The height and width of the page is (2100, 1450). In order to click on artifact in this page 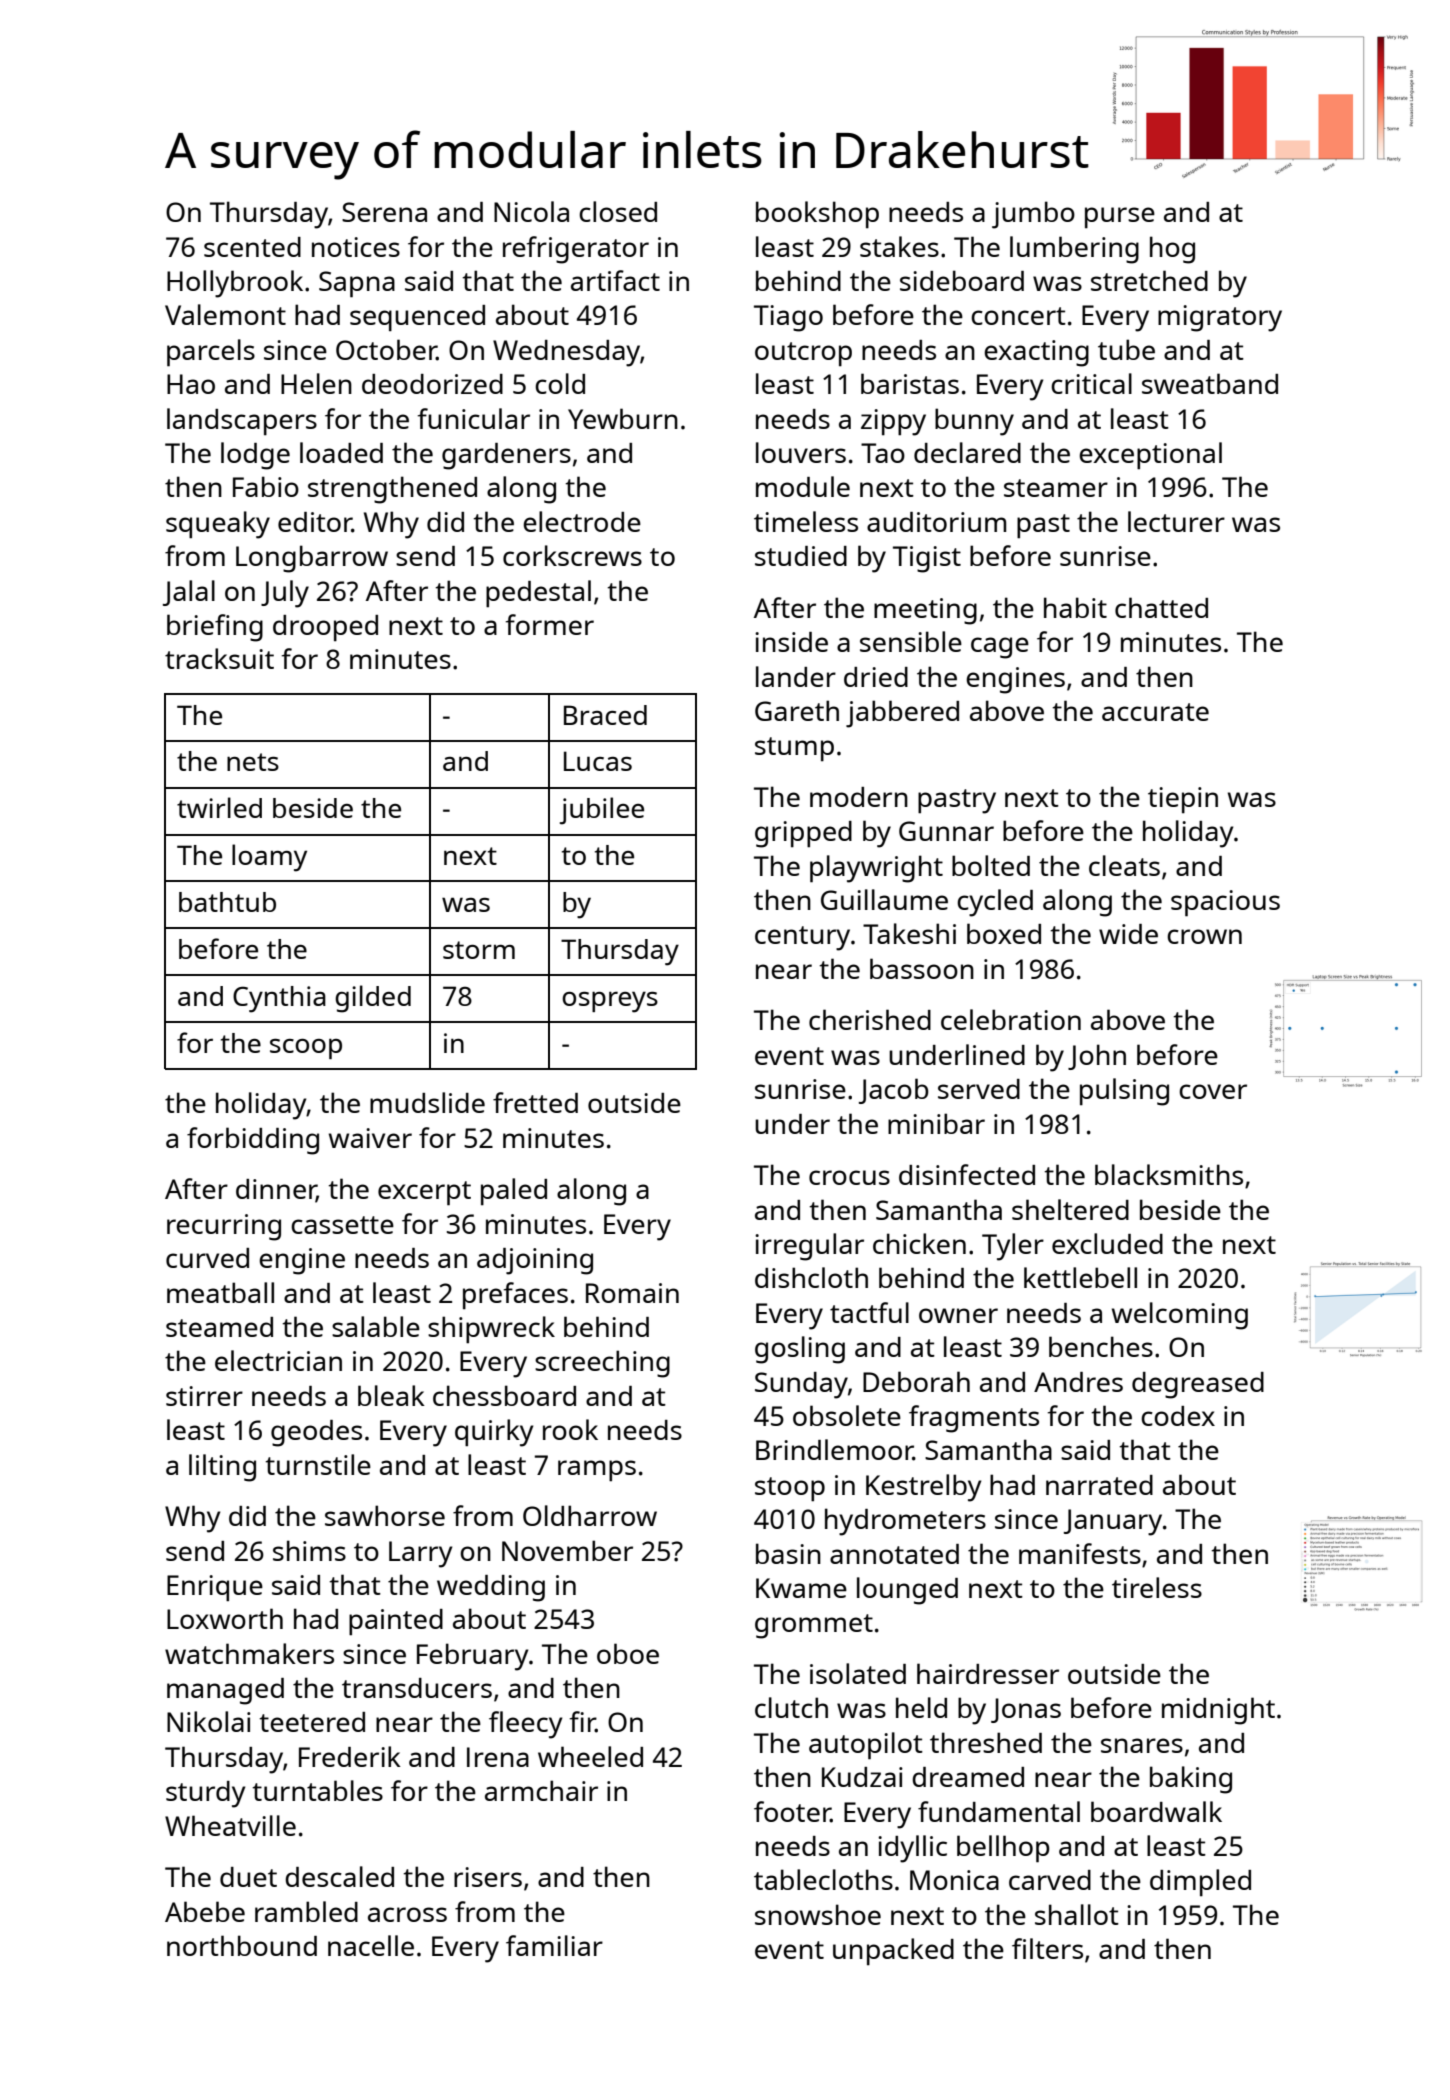, I will do `click(615, 280)`.
